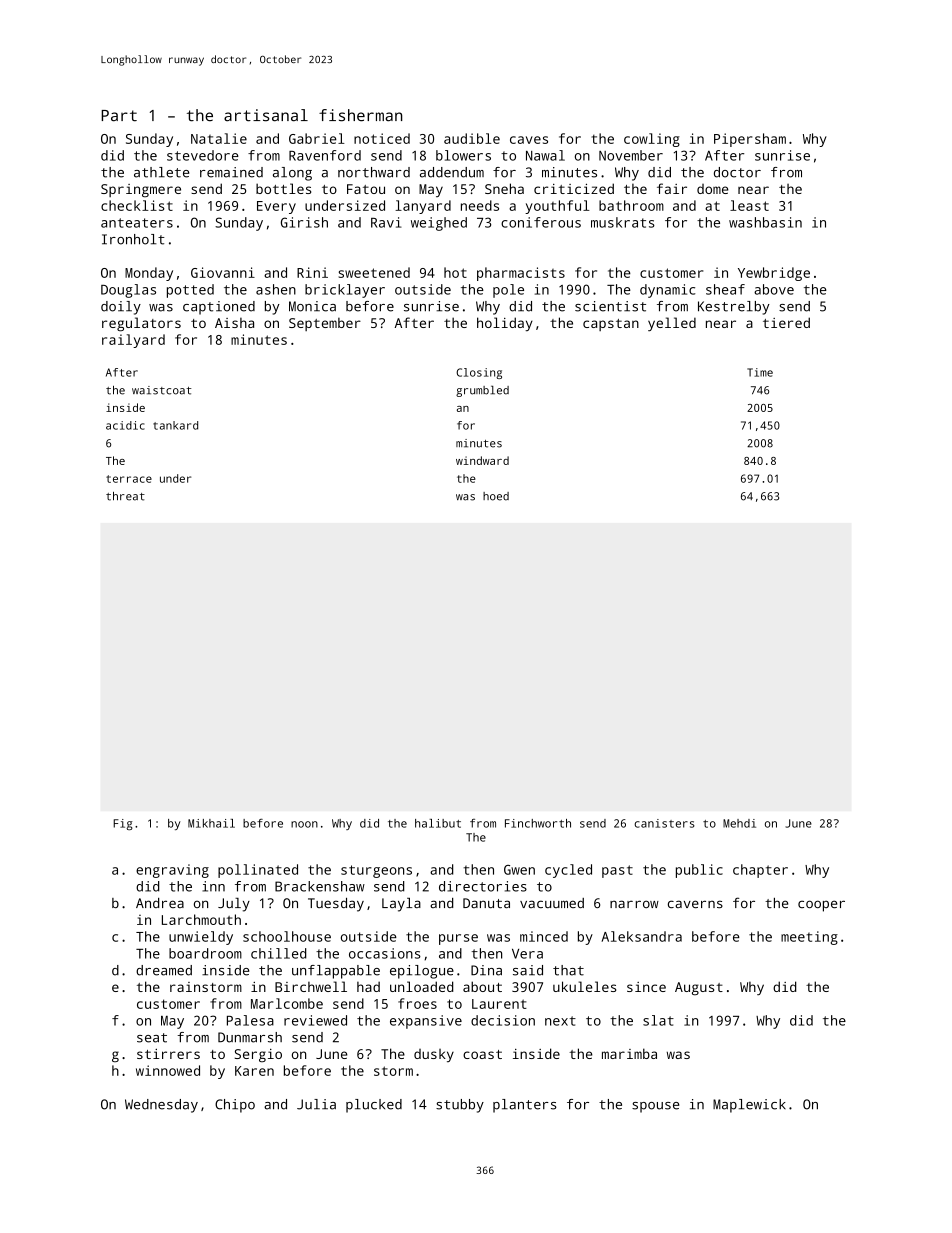  Describe the element at coordinates (538, 823) in the screenshot. I see `Finchworth` at that location.
